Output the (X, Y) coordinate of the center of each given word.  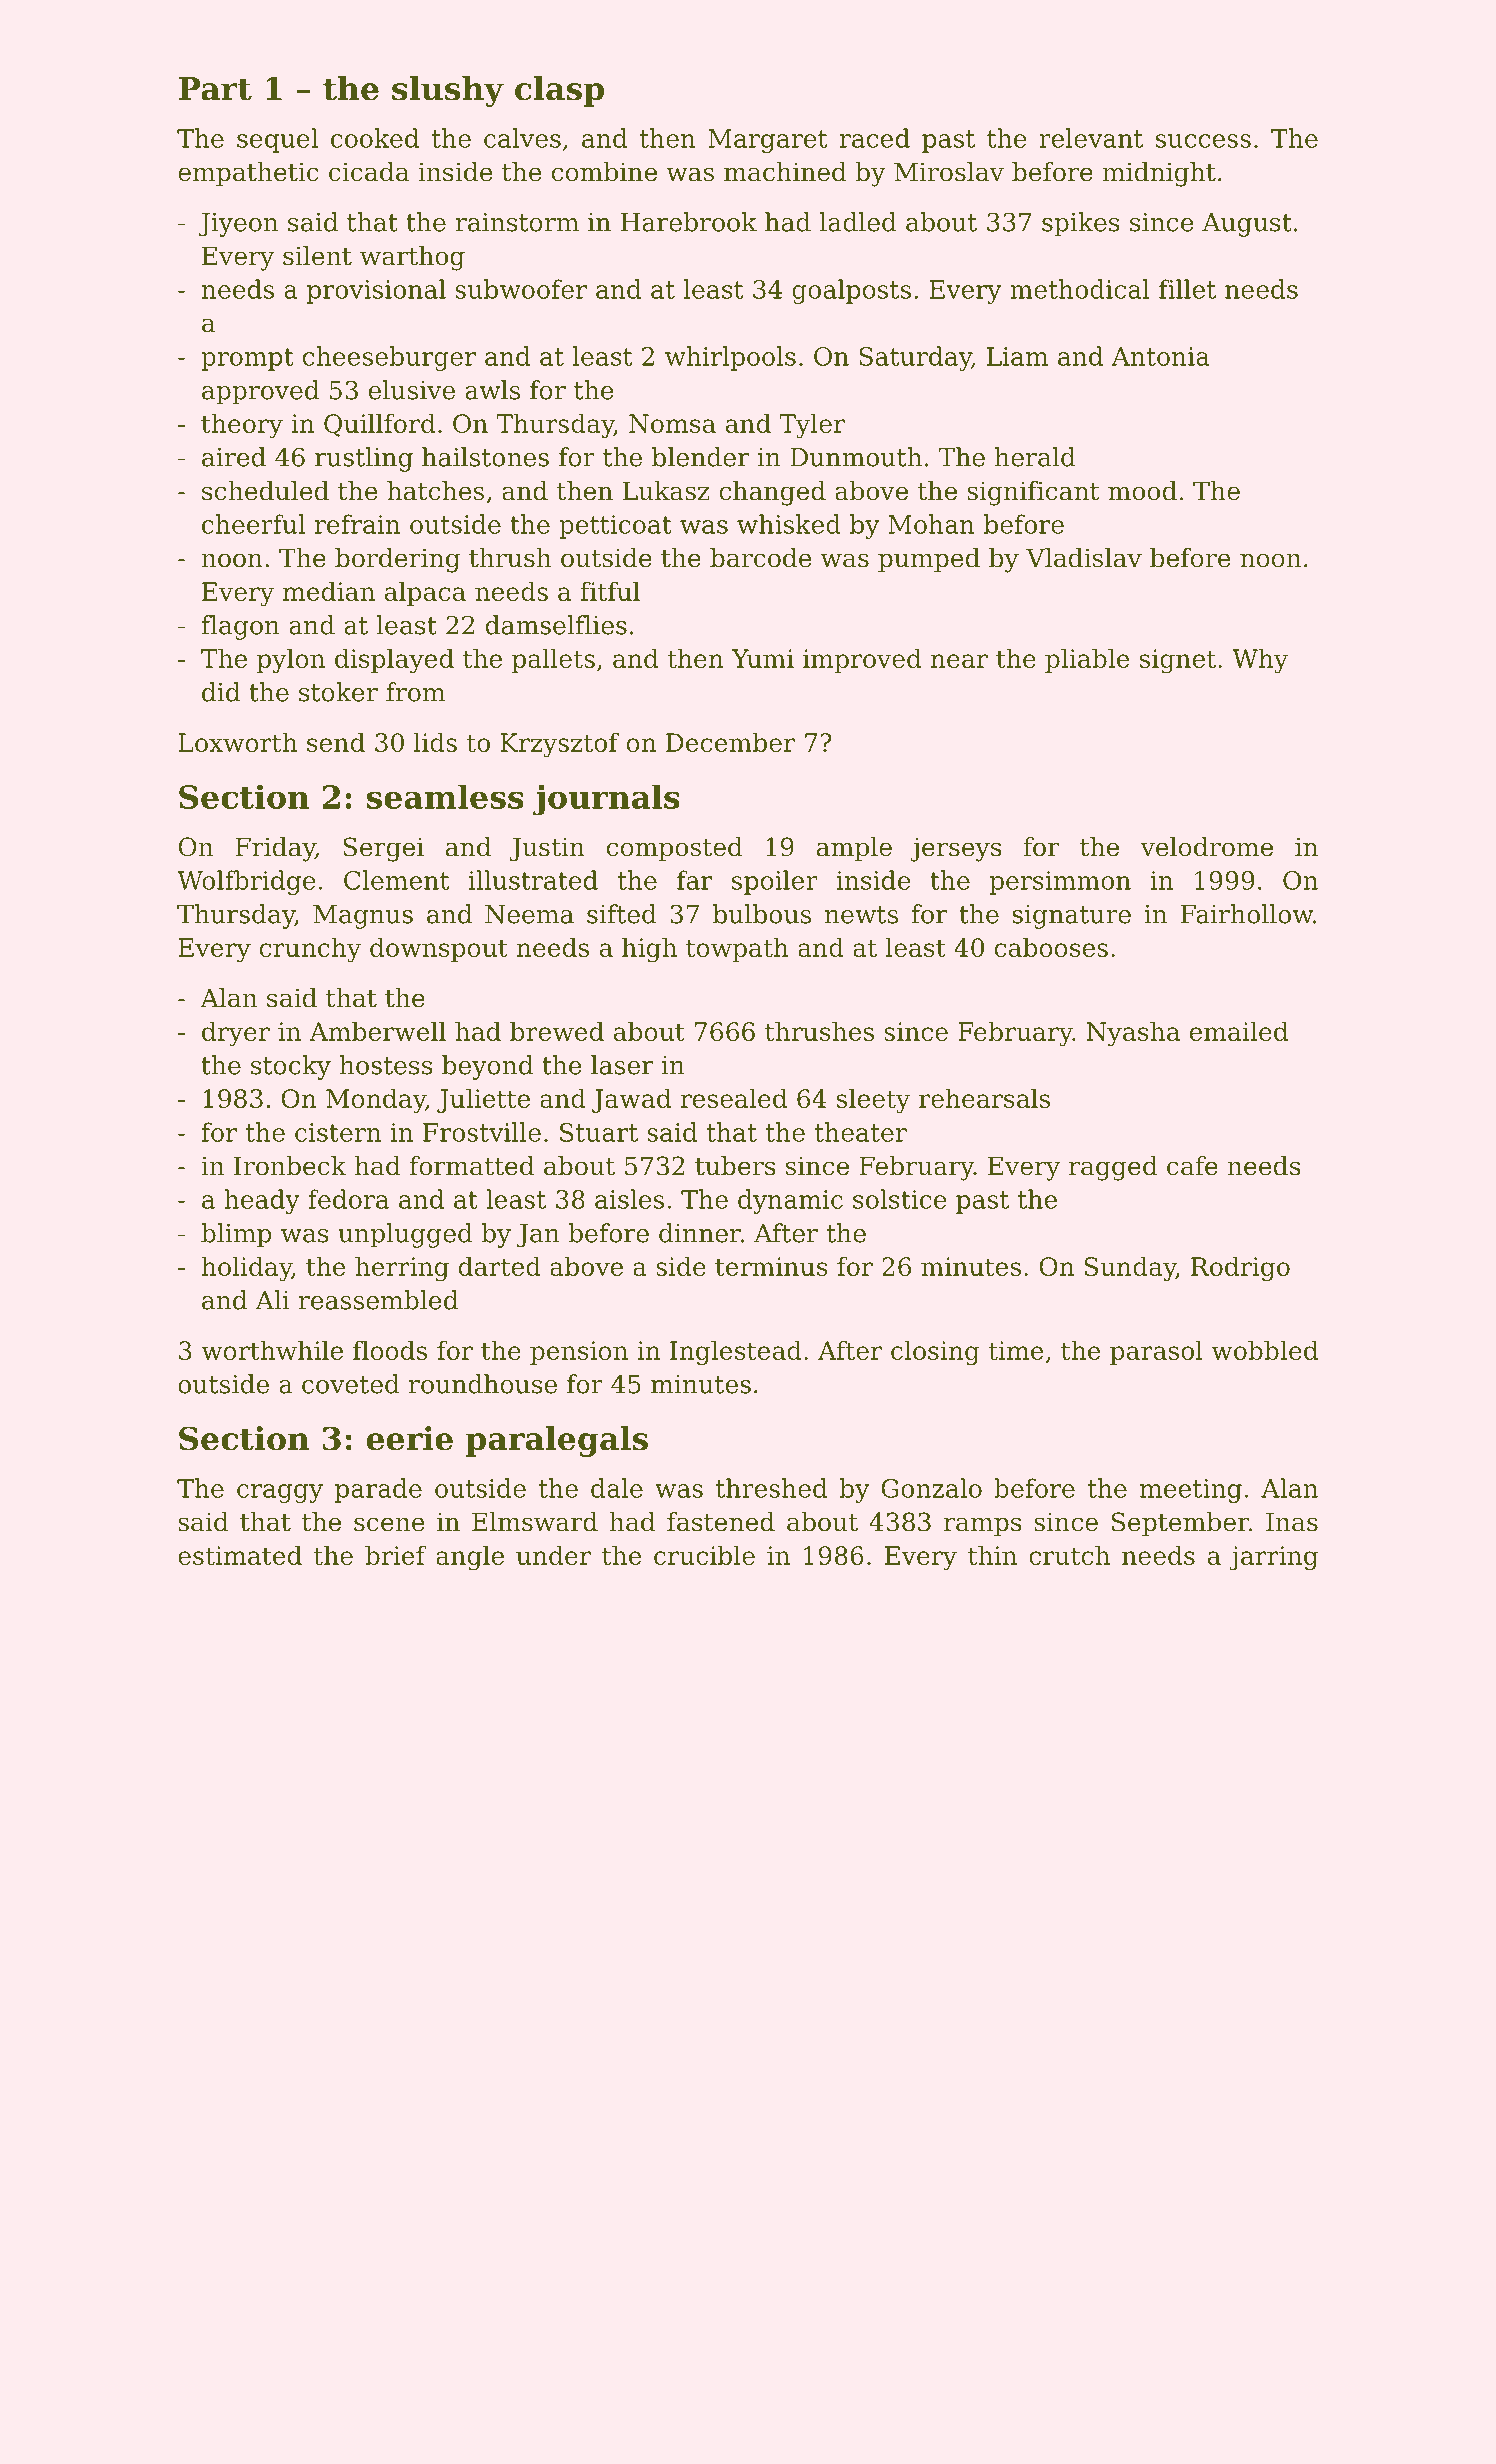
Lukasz (666, 491)
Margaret (767, 141)
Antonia (1160, 356)
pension (579, 1353)
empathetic (248, 174)
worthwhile (272, 1350)
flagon (240, 627)
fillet (1187, 289)
